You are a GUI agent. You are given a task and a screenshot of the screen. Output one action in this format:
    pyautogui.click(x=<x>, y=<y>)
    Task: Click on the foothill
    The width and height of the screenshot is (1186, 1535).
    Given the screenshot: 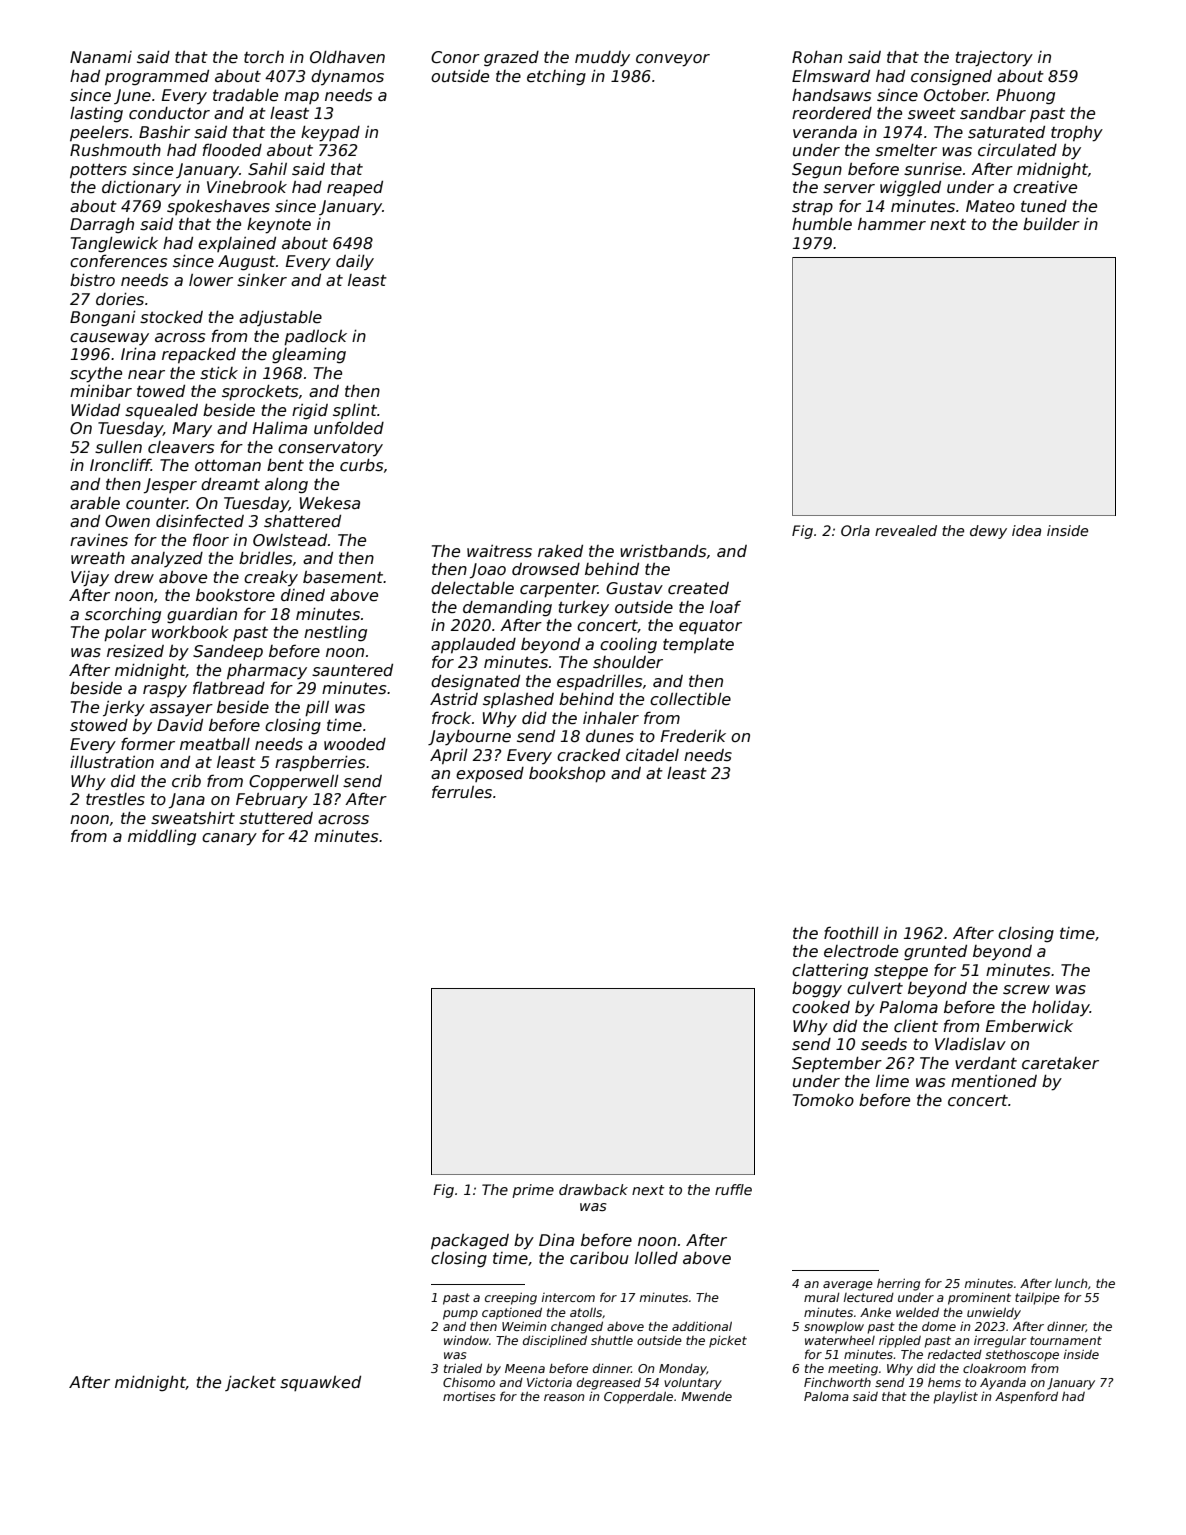 What is the action you would take?
    pyautogui.click(x=851, y=933)
